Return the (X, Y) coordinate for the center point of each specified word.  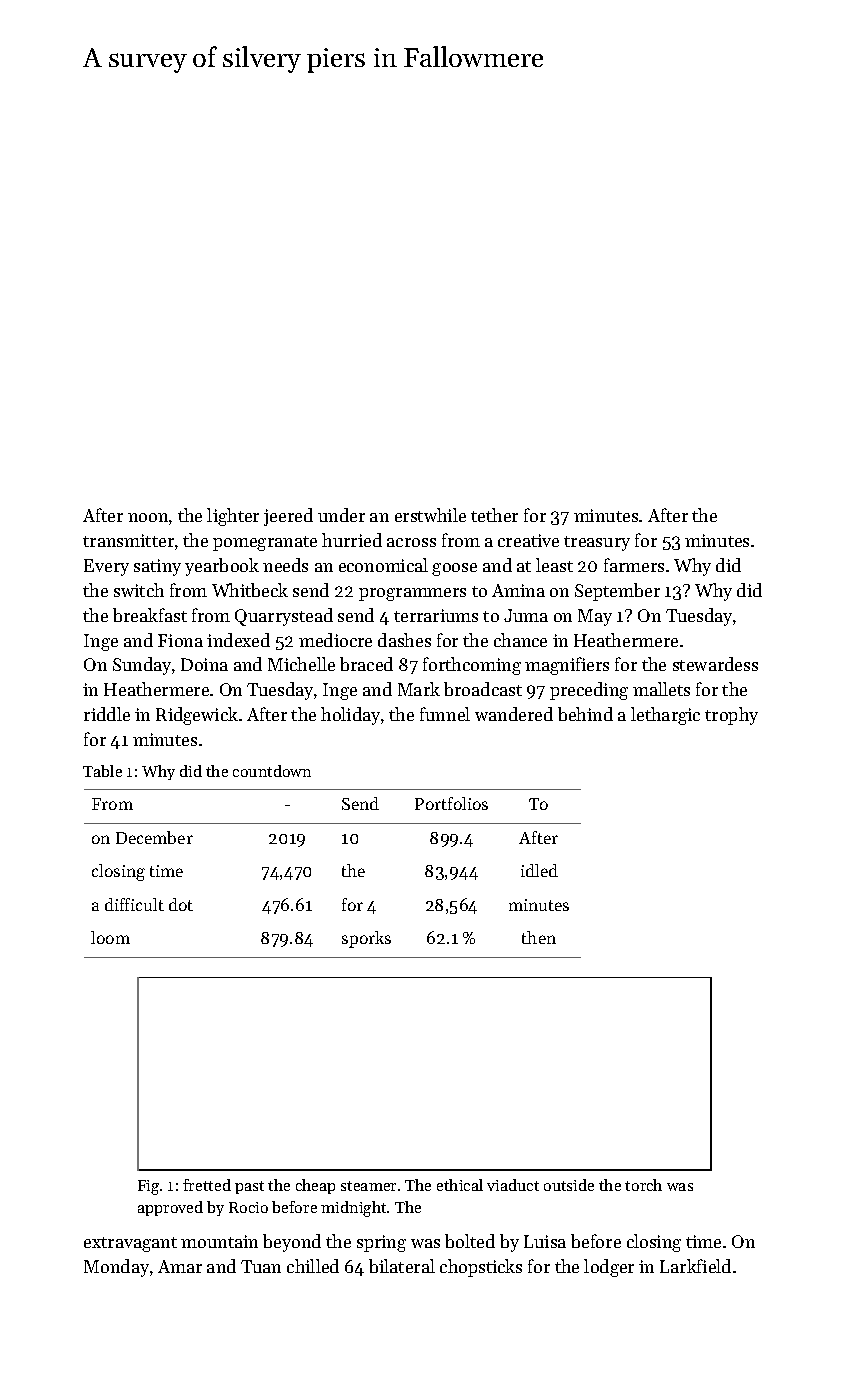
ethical (460, 1185)
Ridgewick (197, 716)
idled (539, 870)
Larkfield (695, 1266)
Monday (116, 1268)
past (249, 1187)
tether (494, 515)
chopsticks (481, 1268)
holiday (350, 716)
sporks (366, 939)
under (341, 515)
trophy (731, 716)
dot (181, 904)
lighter (233, 517)
